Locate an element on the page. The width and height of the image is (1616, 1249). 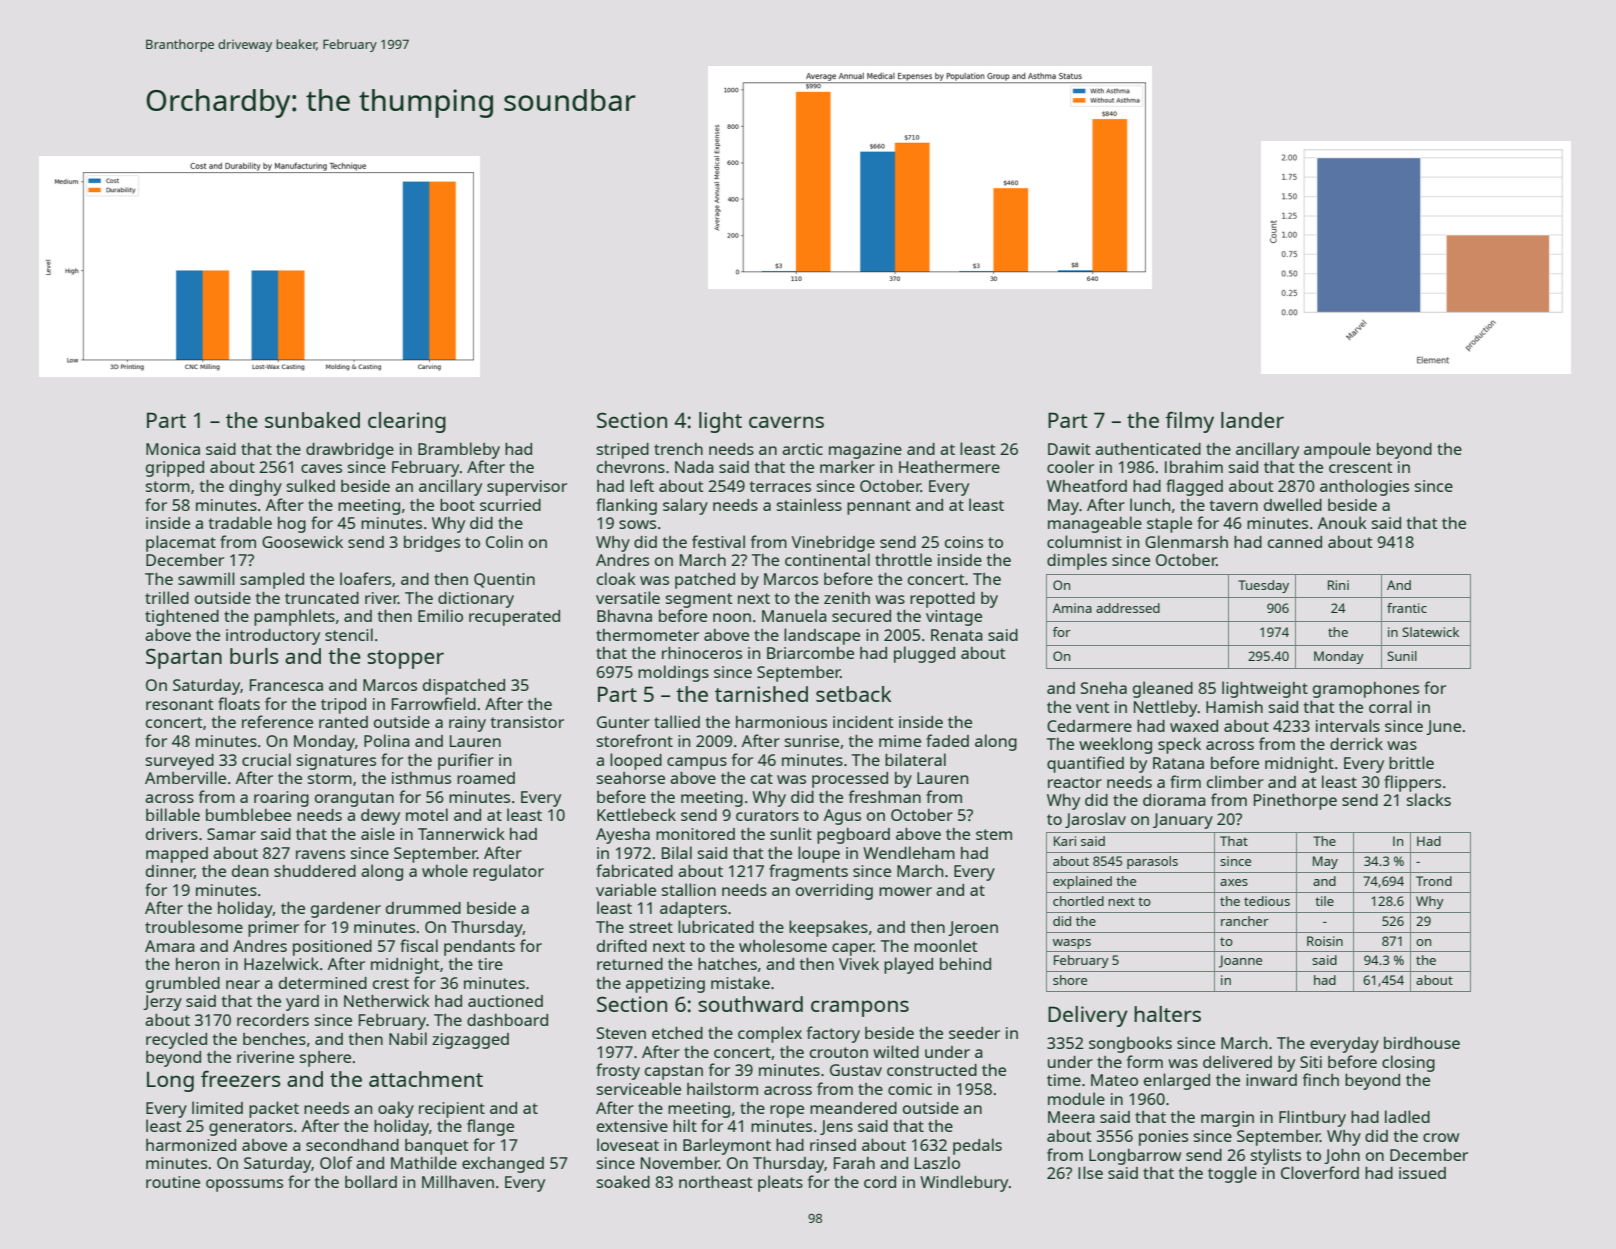
boot is located at coordinates (457, 505).
